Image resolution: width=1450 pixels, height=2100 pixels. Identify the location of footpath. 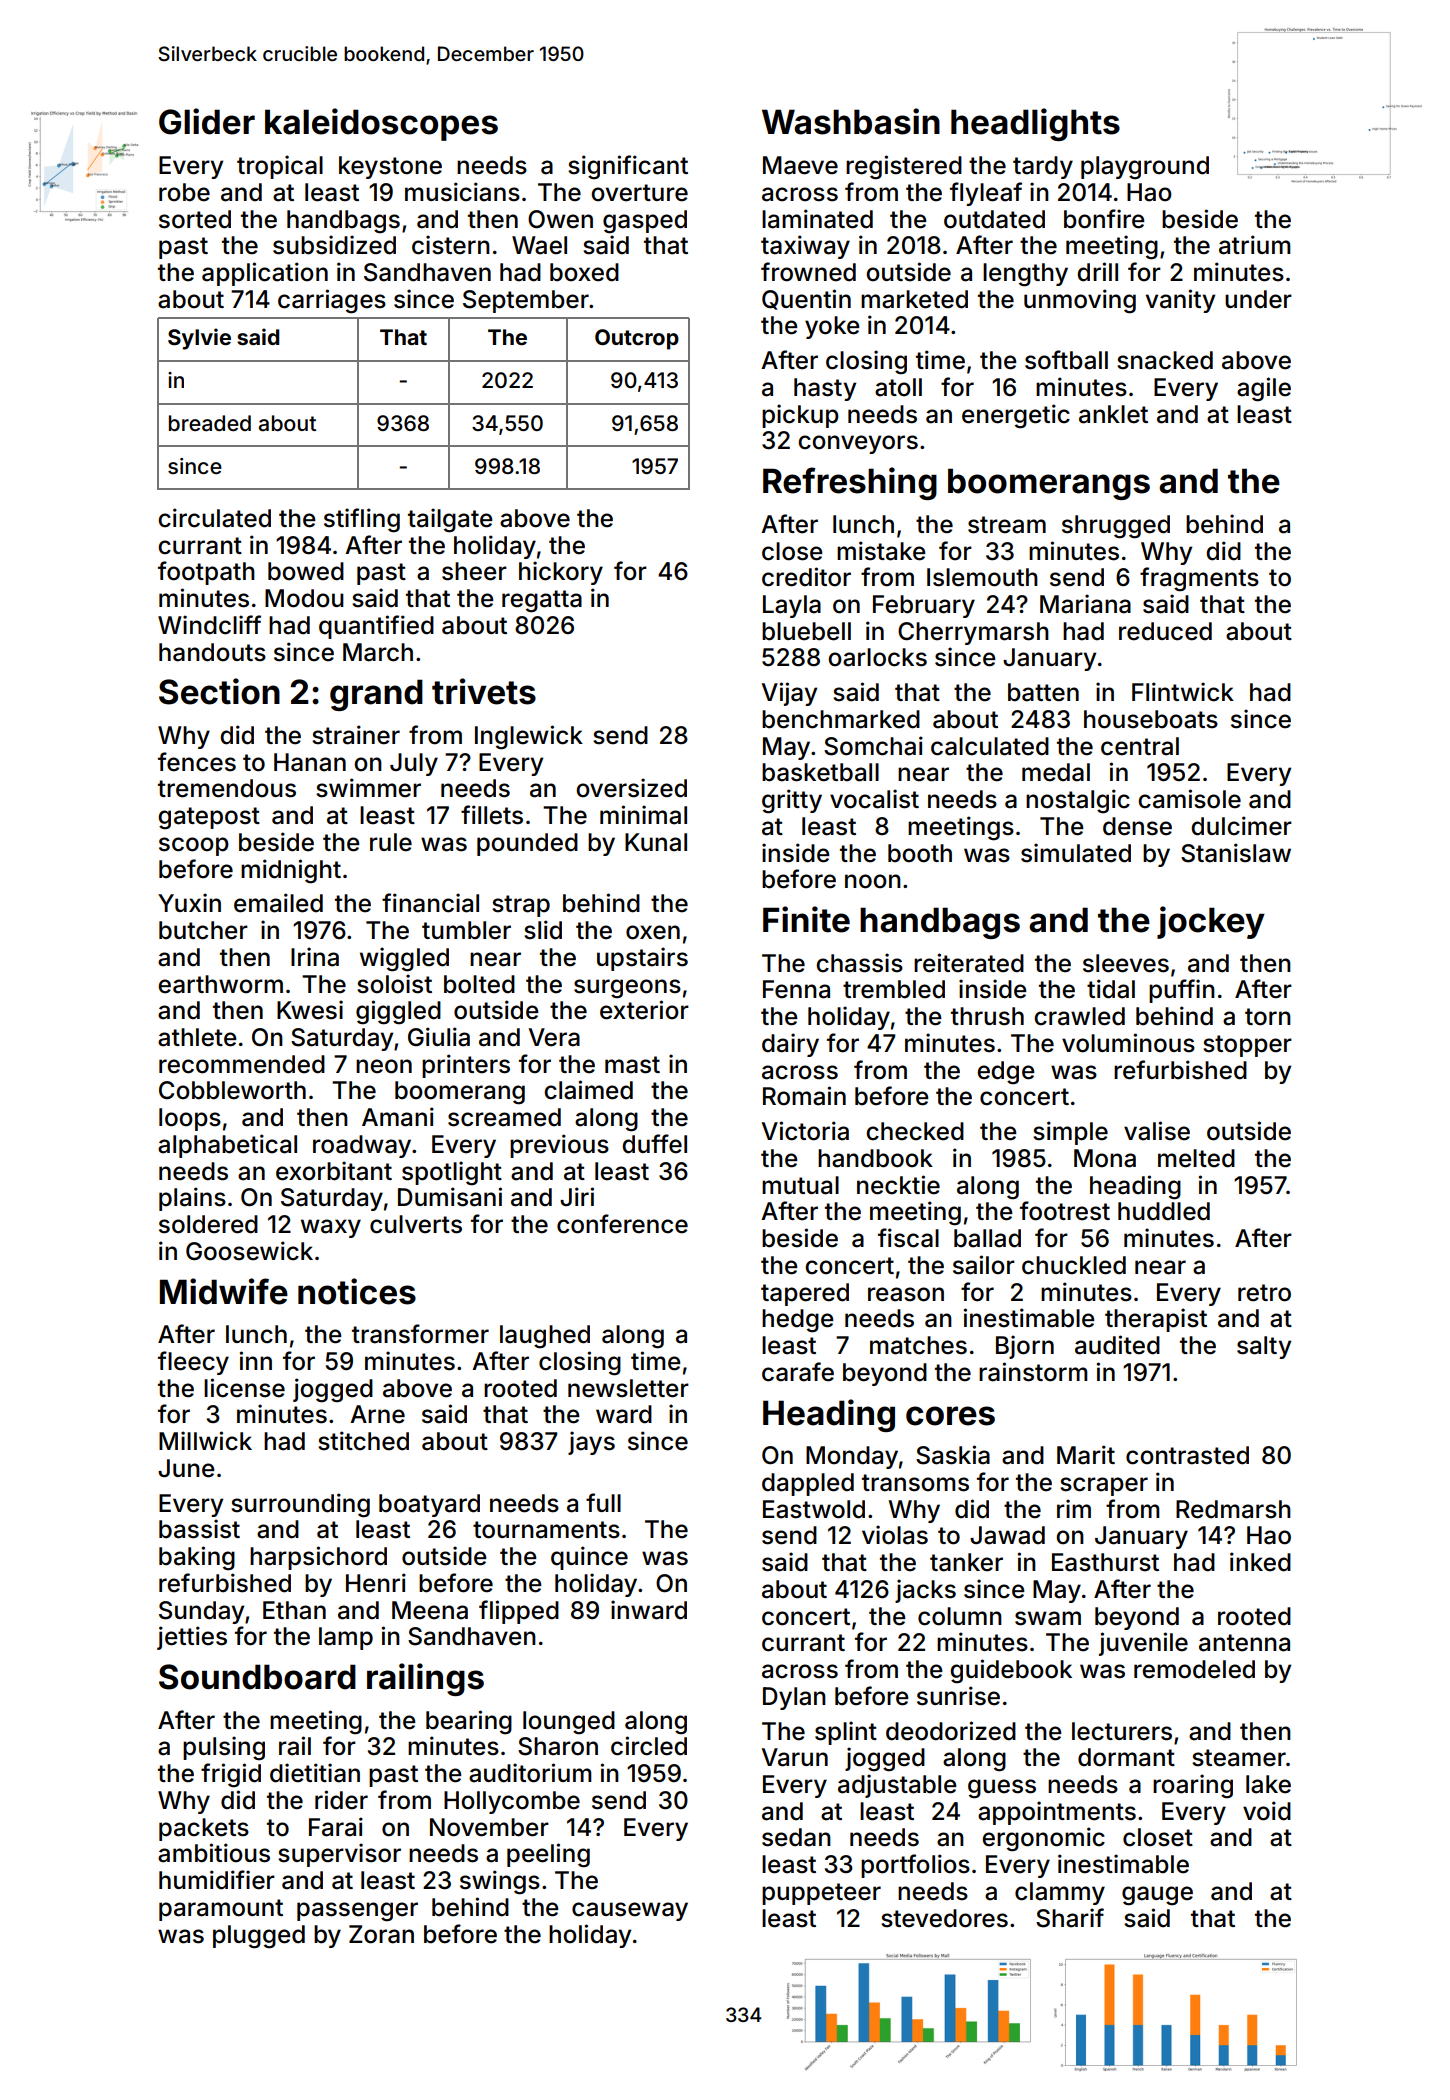
(206, 573).
